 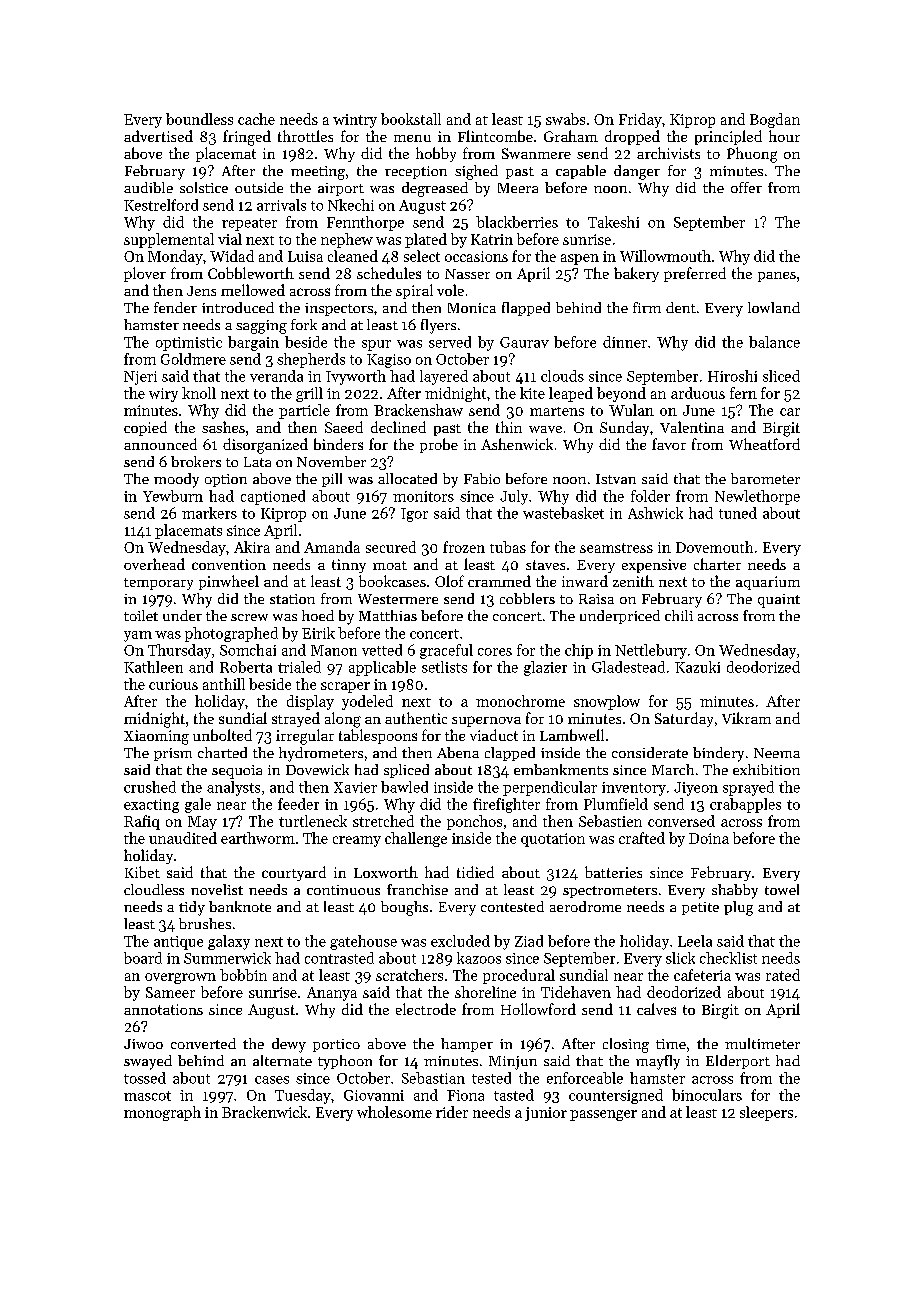 I want to click on favor, so click(x=669, y=444).
